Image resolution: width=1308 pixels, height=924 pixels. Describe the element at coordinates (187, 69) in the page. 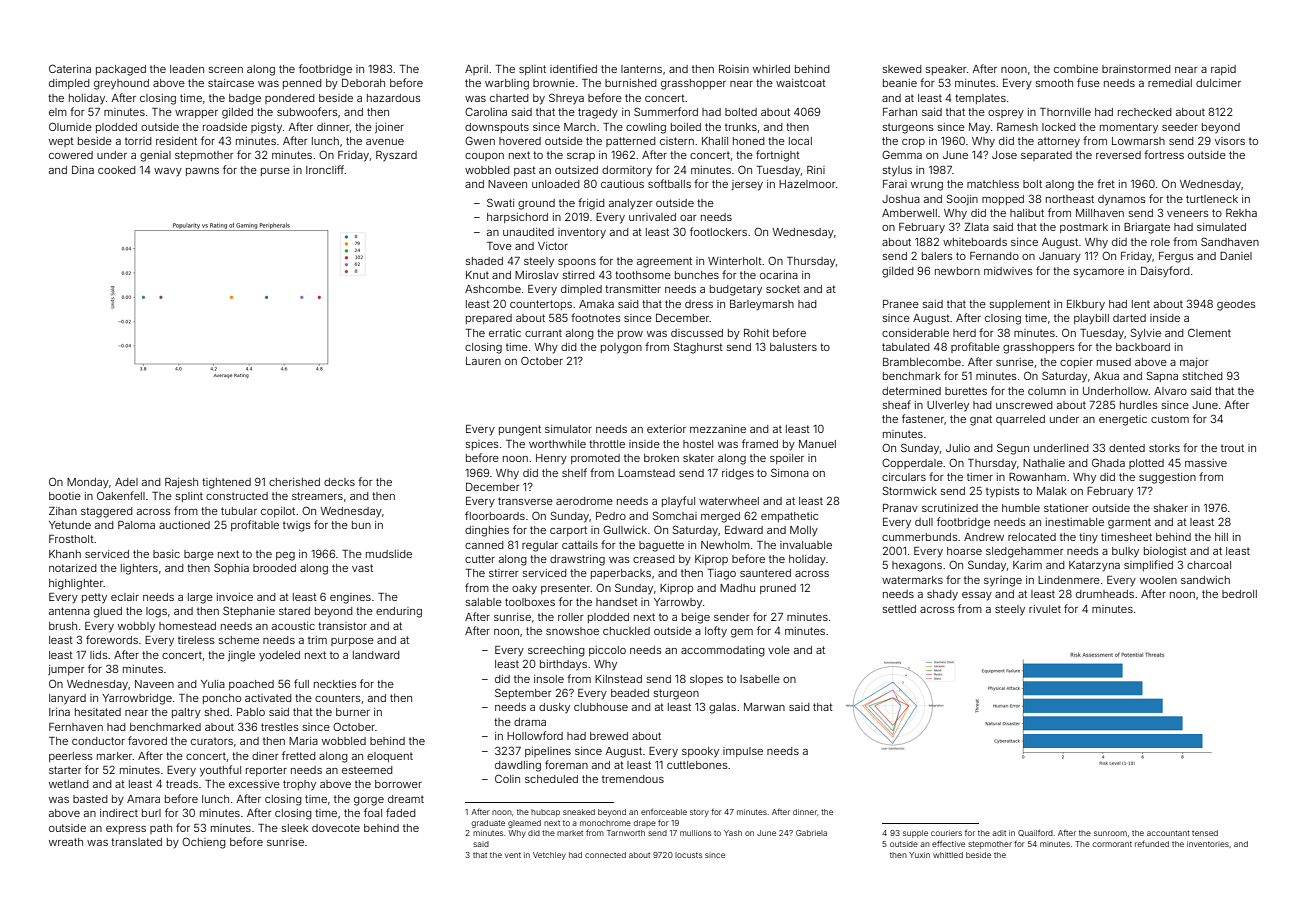

I see `leaden` at that location.
